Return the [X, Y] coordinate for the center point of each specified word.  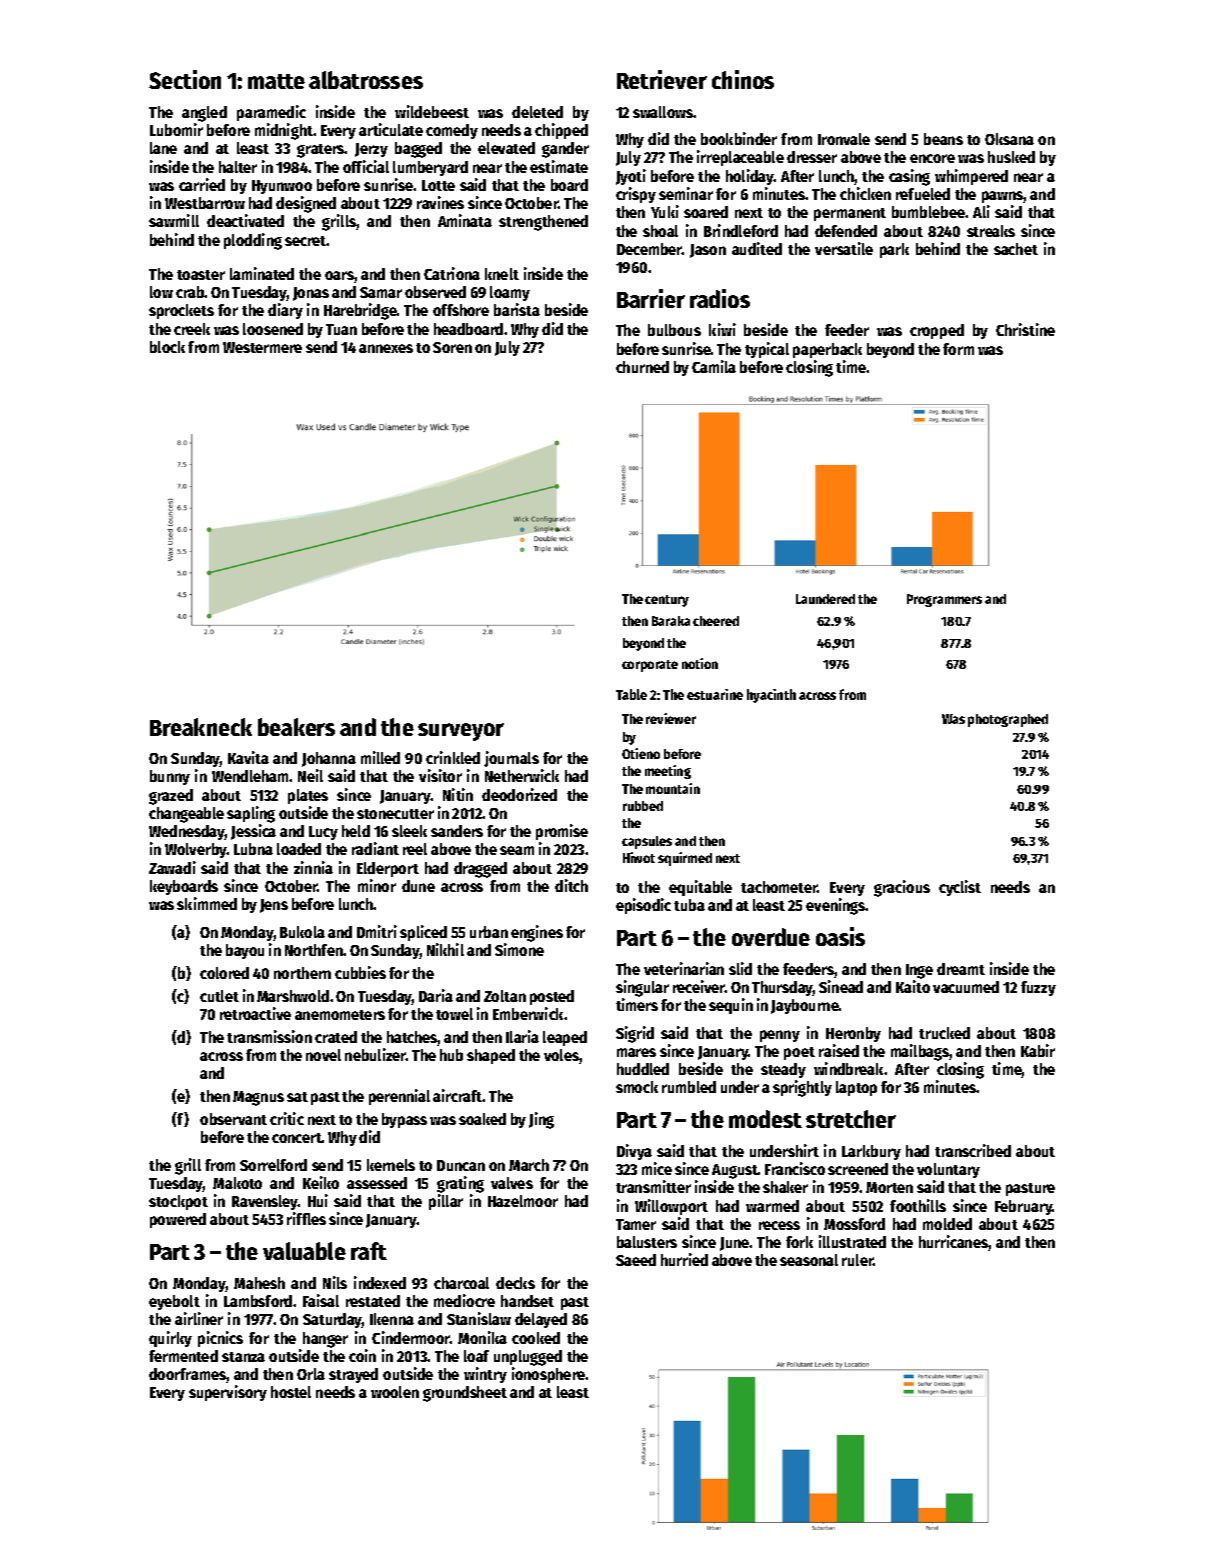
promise [562, 832]
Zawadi [172, 867]
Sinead [841, 986]
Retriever [662, 79]
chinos [743, 79]
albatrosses [366, 80]
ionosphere [548, 1375]
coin [362, 1355]
